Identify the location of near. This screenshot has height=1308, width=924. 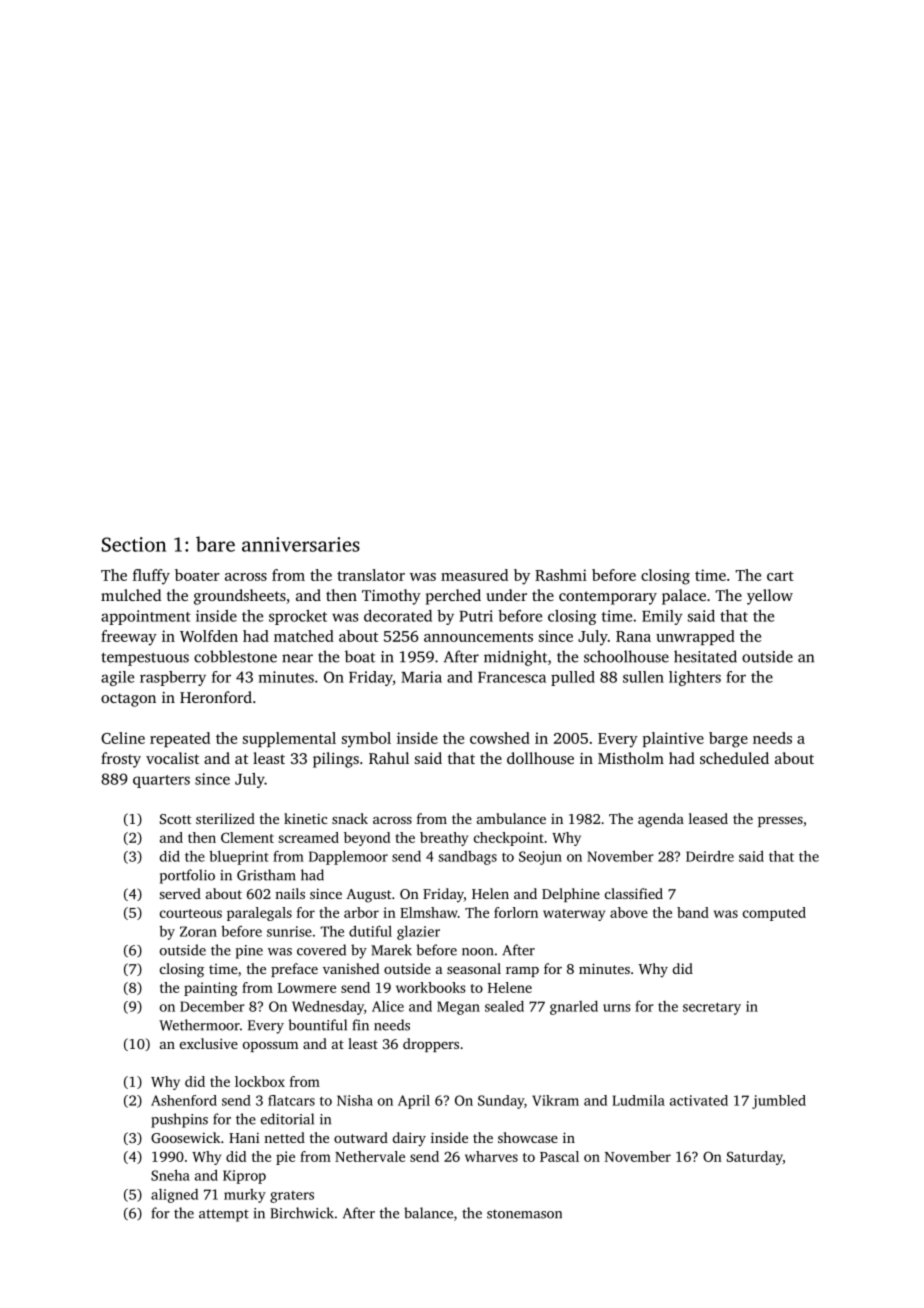
(297, 658).
